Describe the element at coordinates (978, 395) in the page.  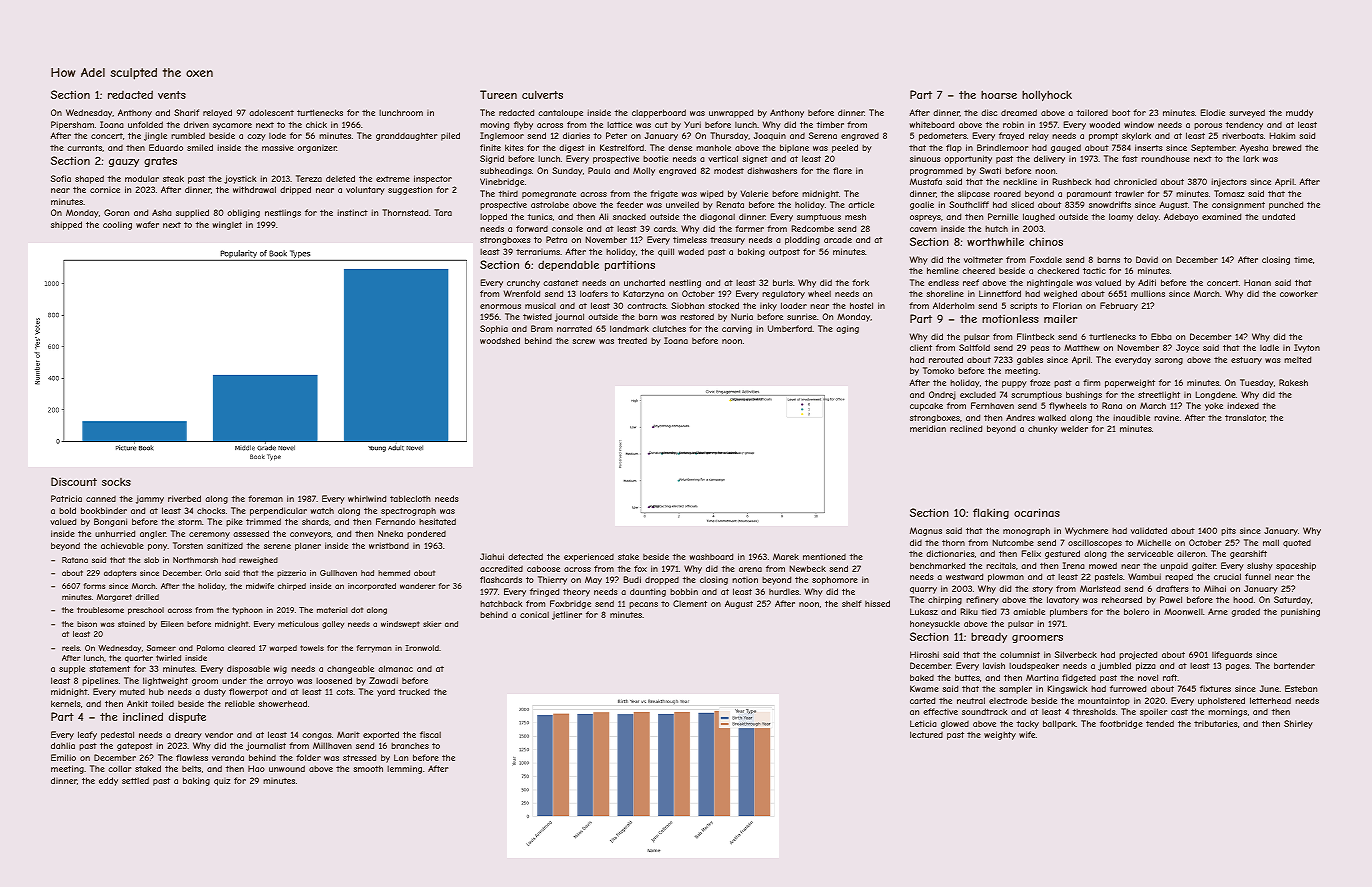
I see `excluded` at that location.
